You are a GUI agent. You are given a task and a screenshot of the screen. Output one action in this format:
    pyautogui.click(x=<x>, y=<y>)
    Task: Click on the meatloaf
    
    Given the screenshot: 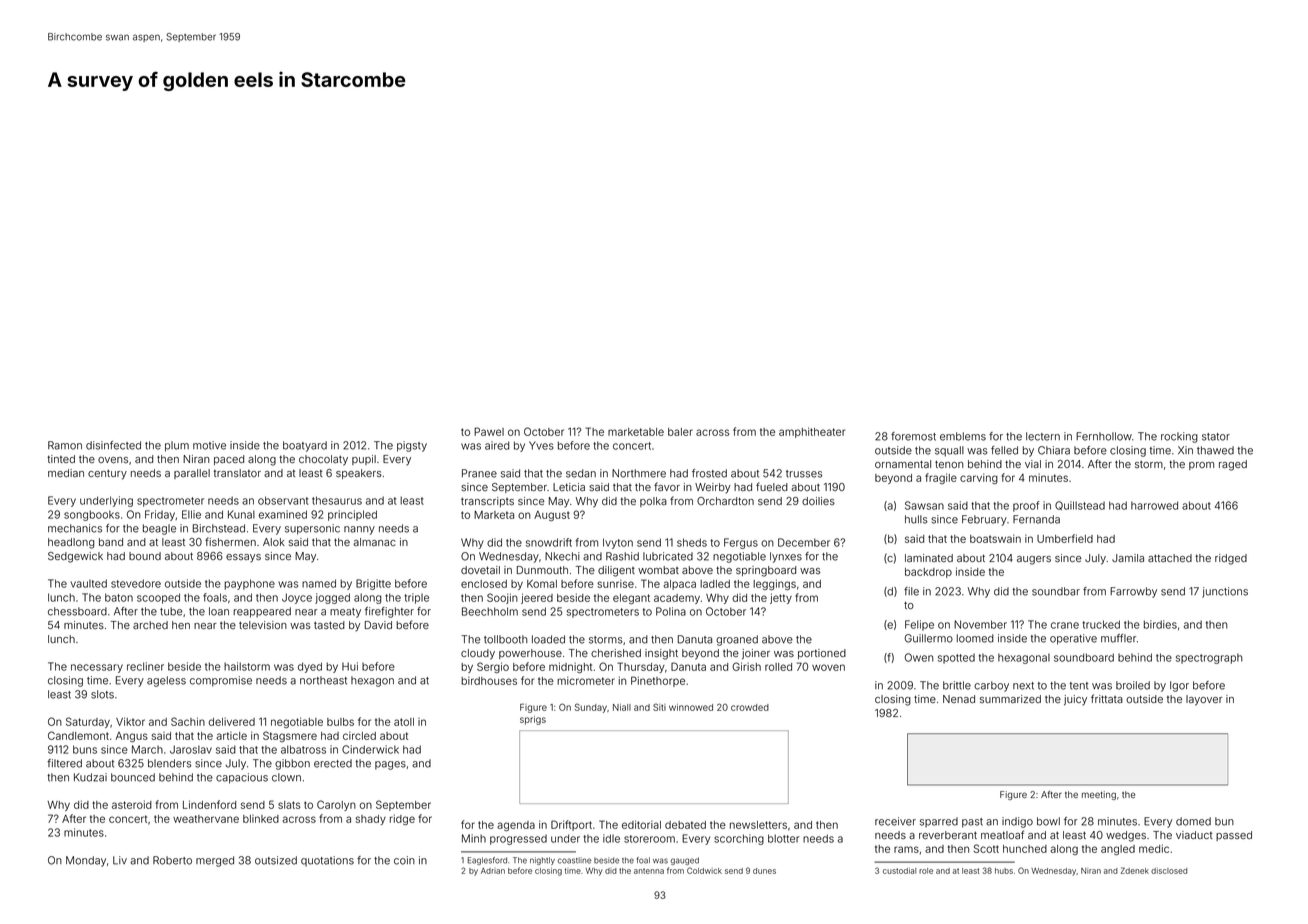 What is the action you would take?
    pyautogui.click(x=1002, y=834)
